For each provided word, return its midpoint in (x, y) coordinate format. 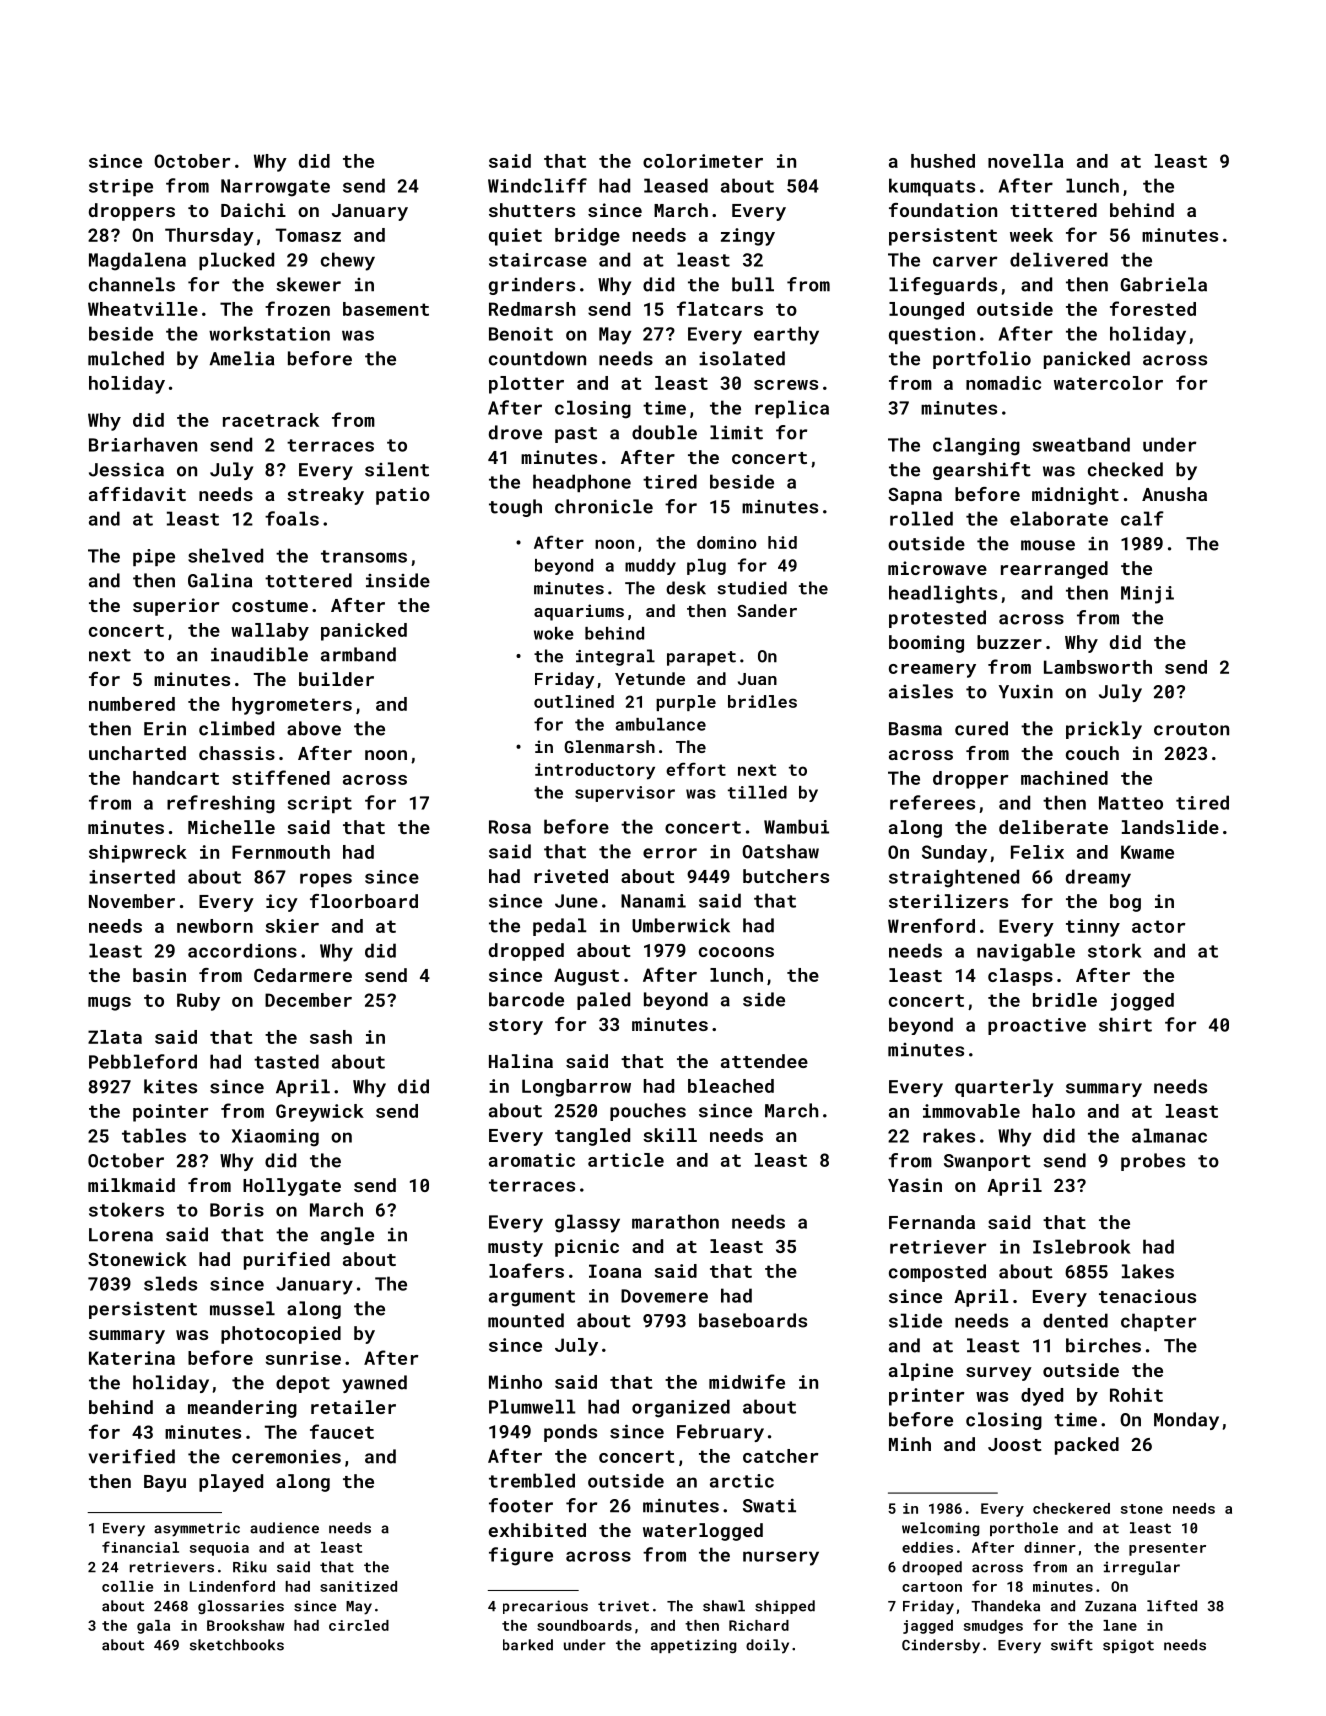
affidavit (137, 494)
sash (331, 1037)
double (664, 432)
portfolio (982, 360)
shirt (1125, 1024)
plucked (236, 261)
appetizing (694, 1646)
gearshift (982, 471)
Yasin (915, 1185)
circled (359, 1625)
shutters (532, 210)
